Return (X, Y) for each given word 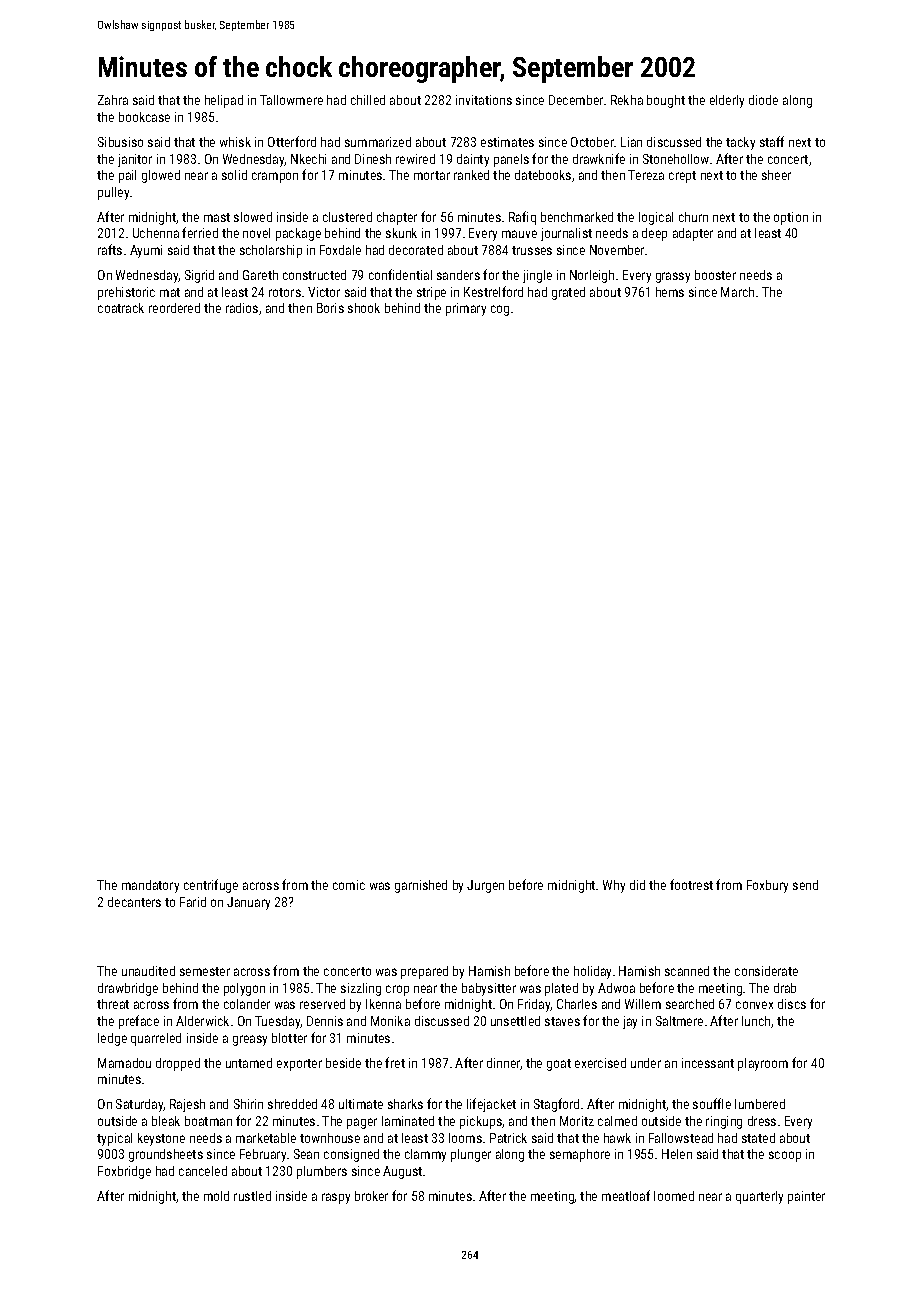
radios (242, 308)
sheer (776, 175)
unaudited (148, 971)
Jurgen (485, 886)
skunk (401, 233)
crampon (275, 177)
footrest (691, 884)
